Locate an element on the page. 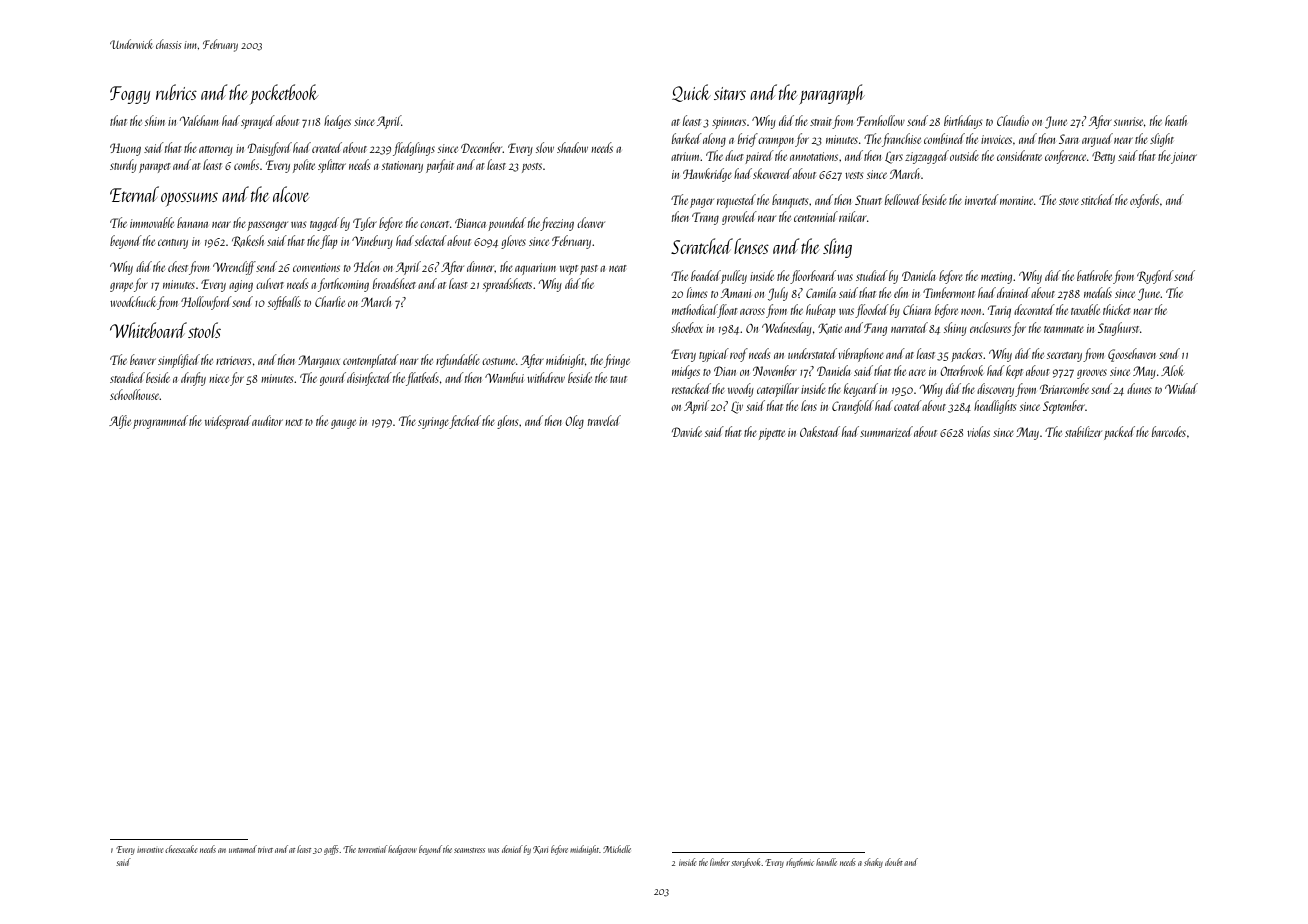 Image resolution: width=1308 pixels, height=924 pixels. storybook is located at coordinates (746, 863).
